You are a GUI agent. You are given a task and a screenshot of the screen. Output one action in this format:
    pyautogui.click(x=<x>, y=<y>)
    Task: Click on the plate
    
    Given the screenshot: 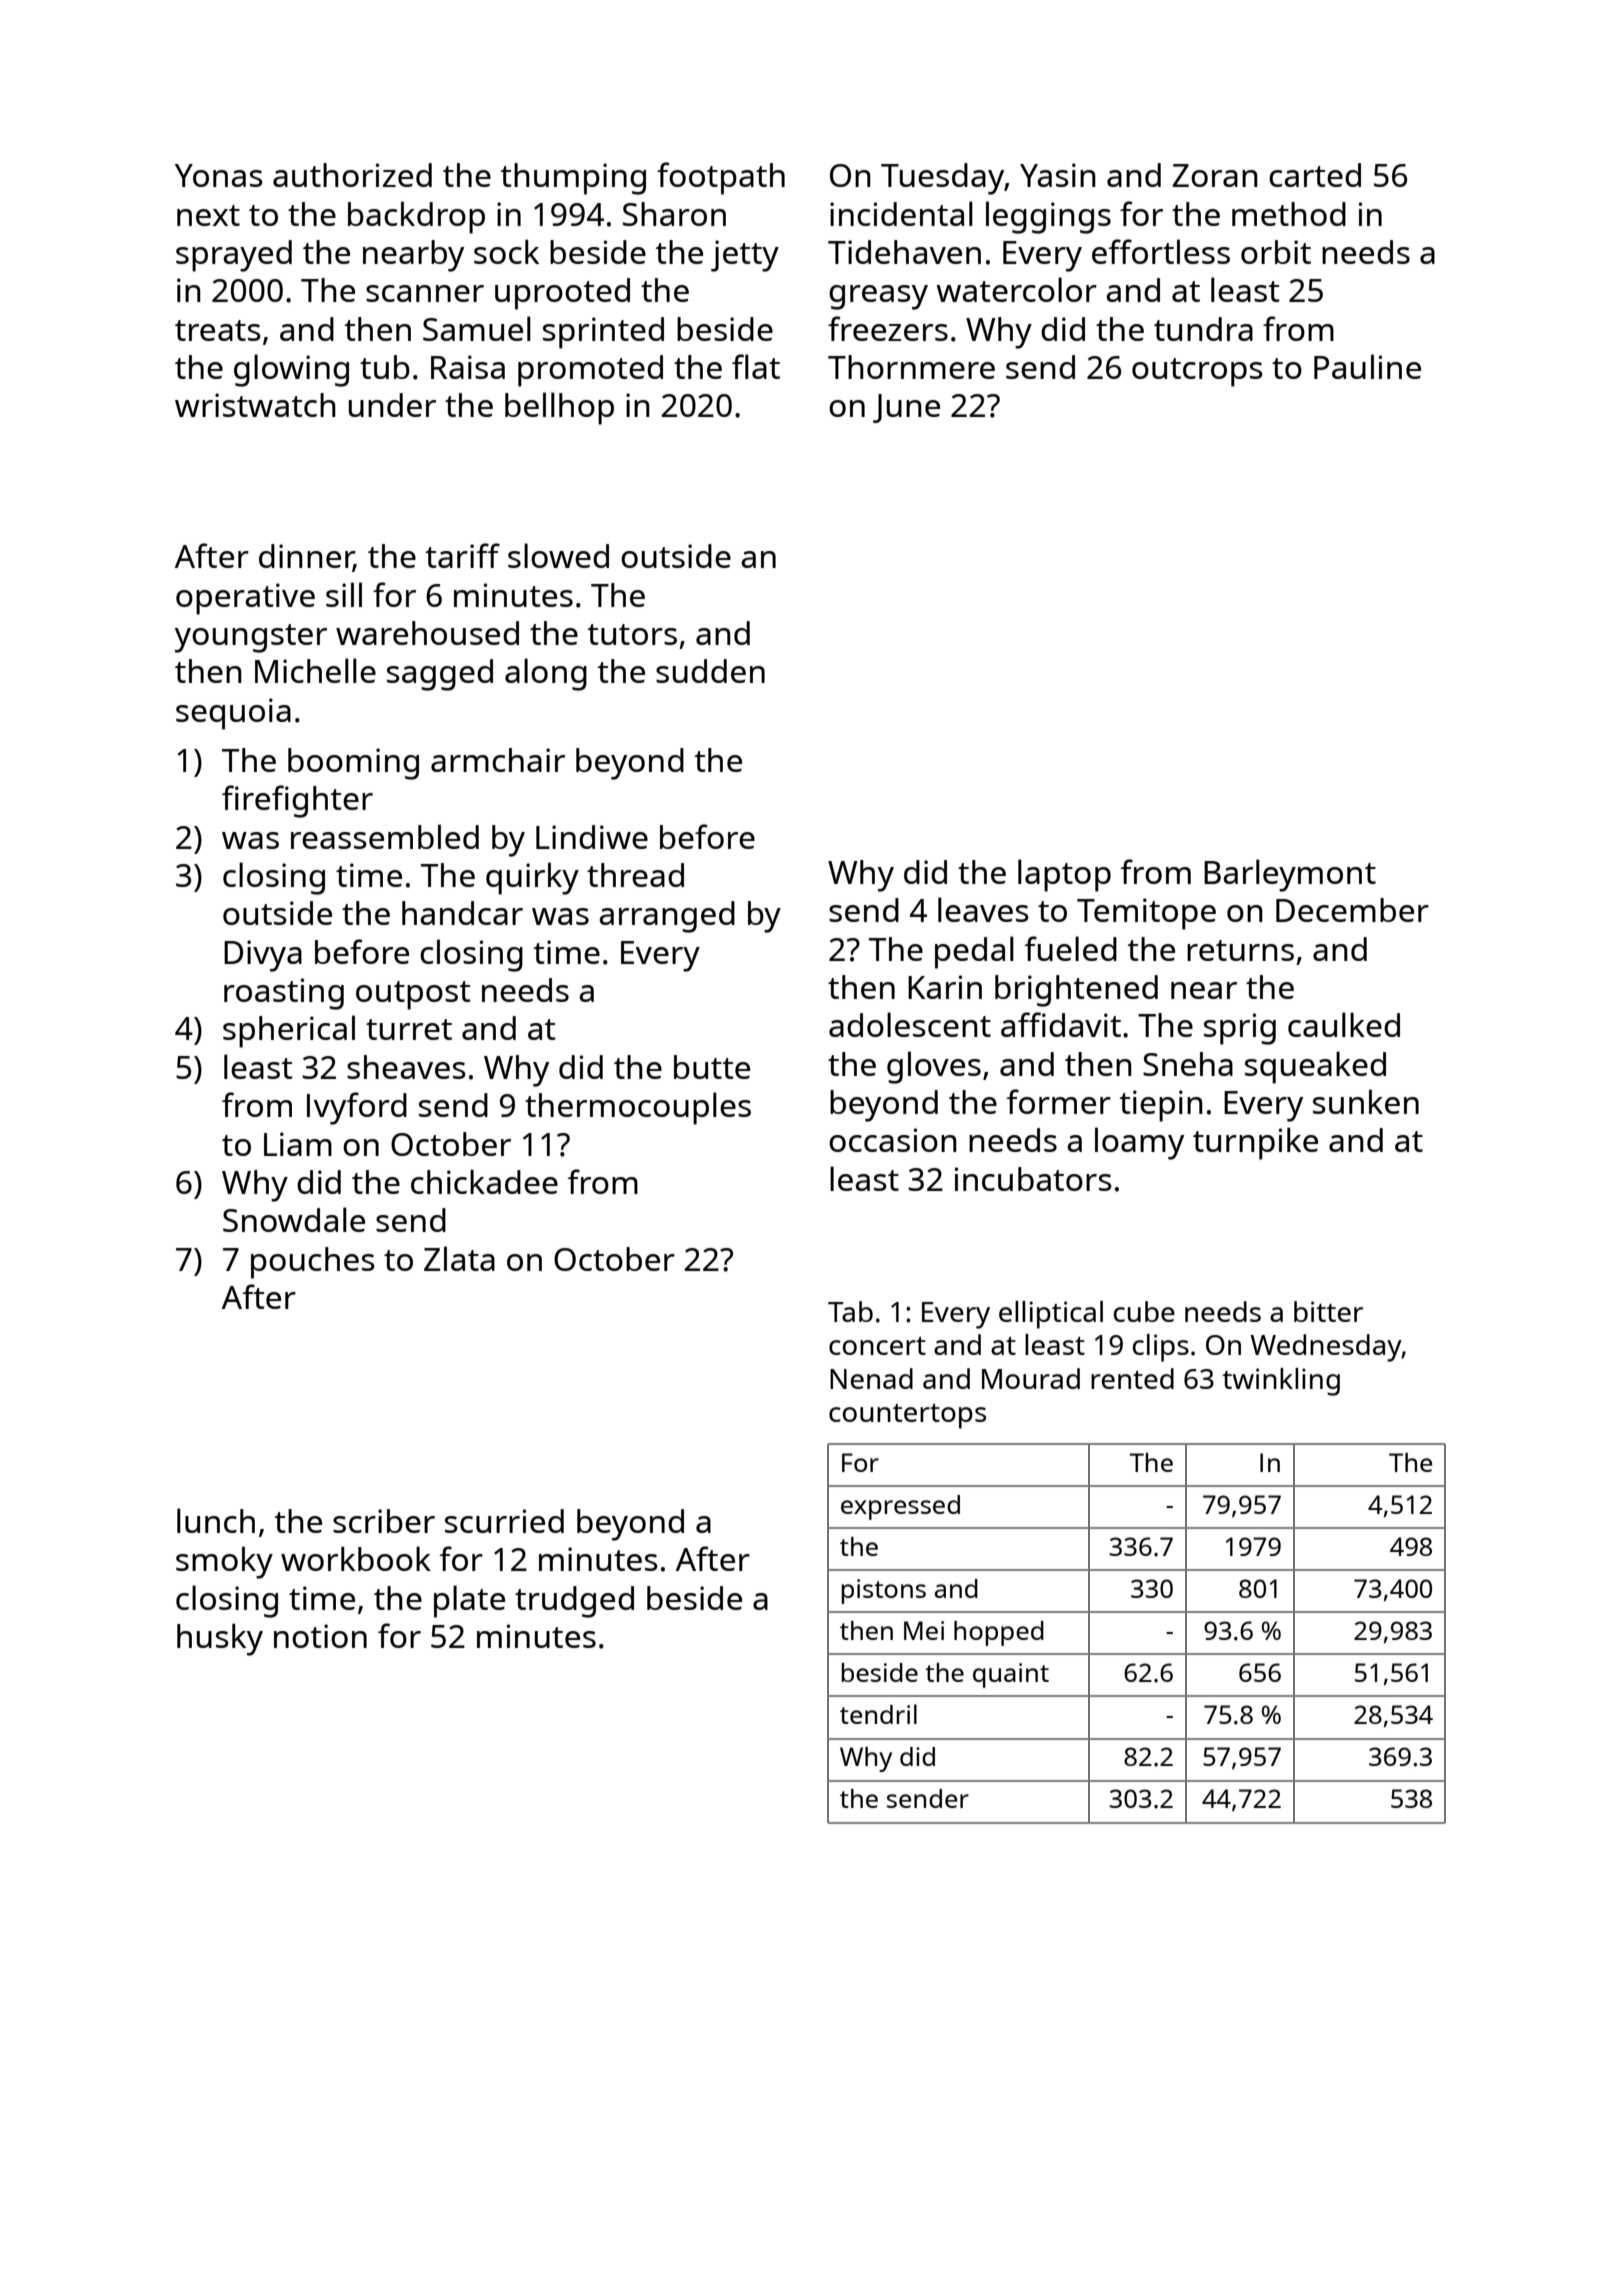 What is the action you would take?
    pyautogui.click(x=469, y=1601)
